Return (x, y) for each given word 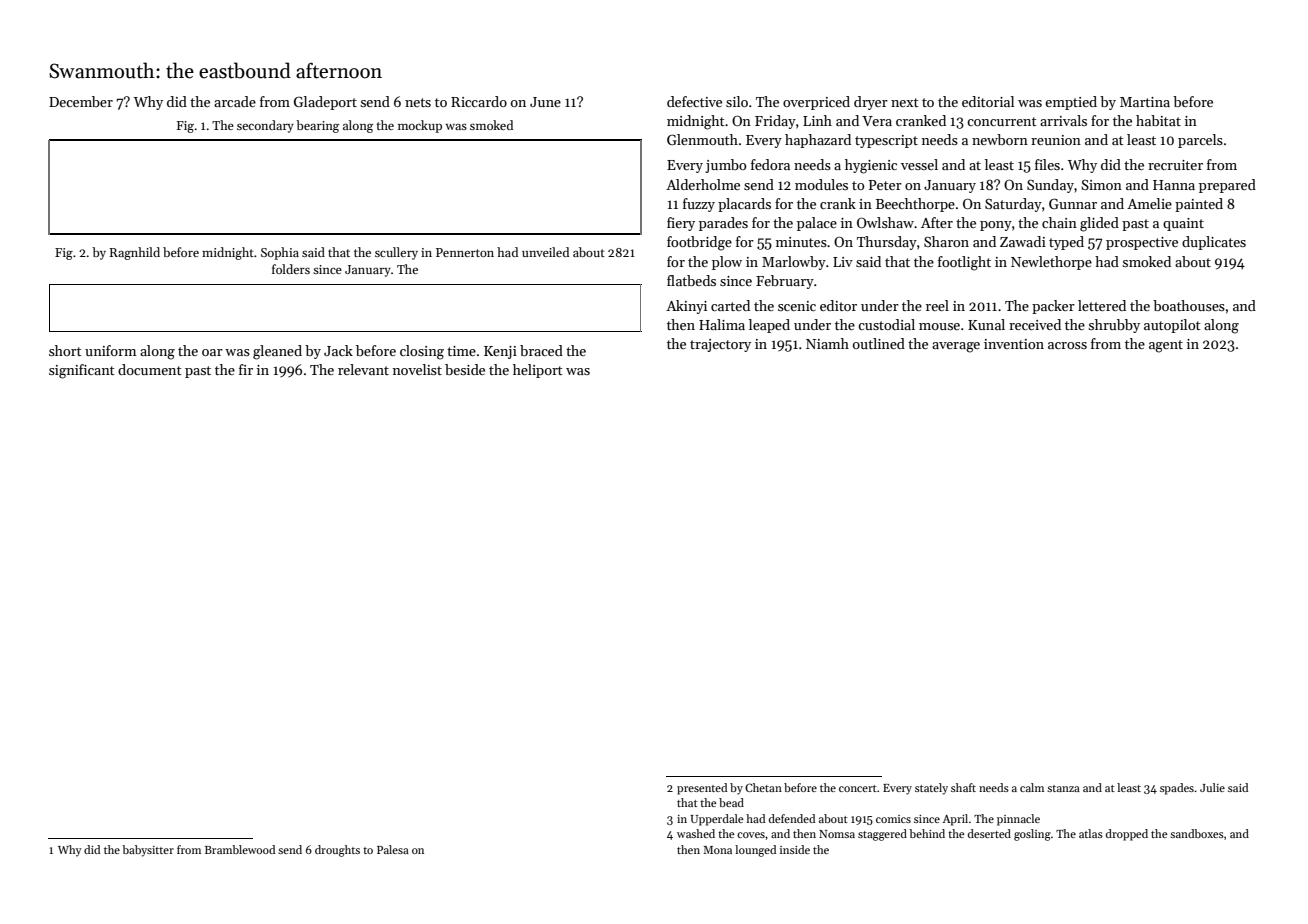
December (81, 101)
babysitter (148, 851)
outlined (879, 343)
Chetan (763, 787)
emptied (1071, 103)
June (545, 102)
